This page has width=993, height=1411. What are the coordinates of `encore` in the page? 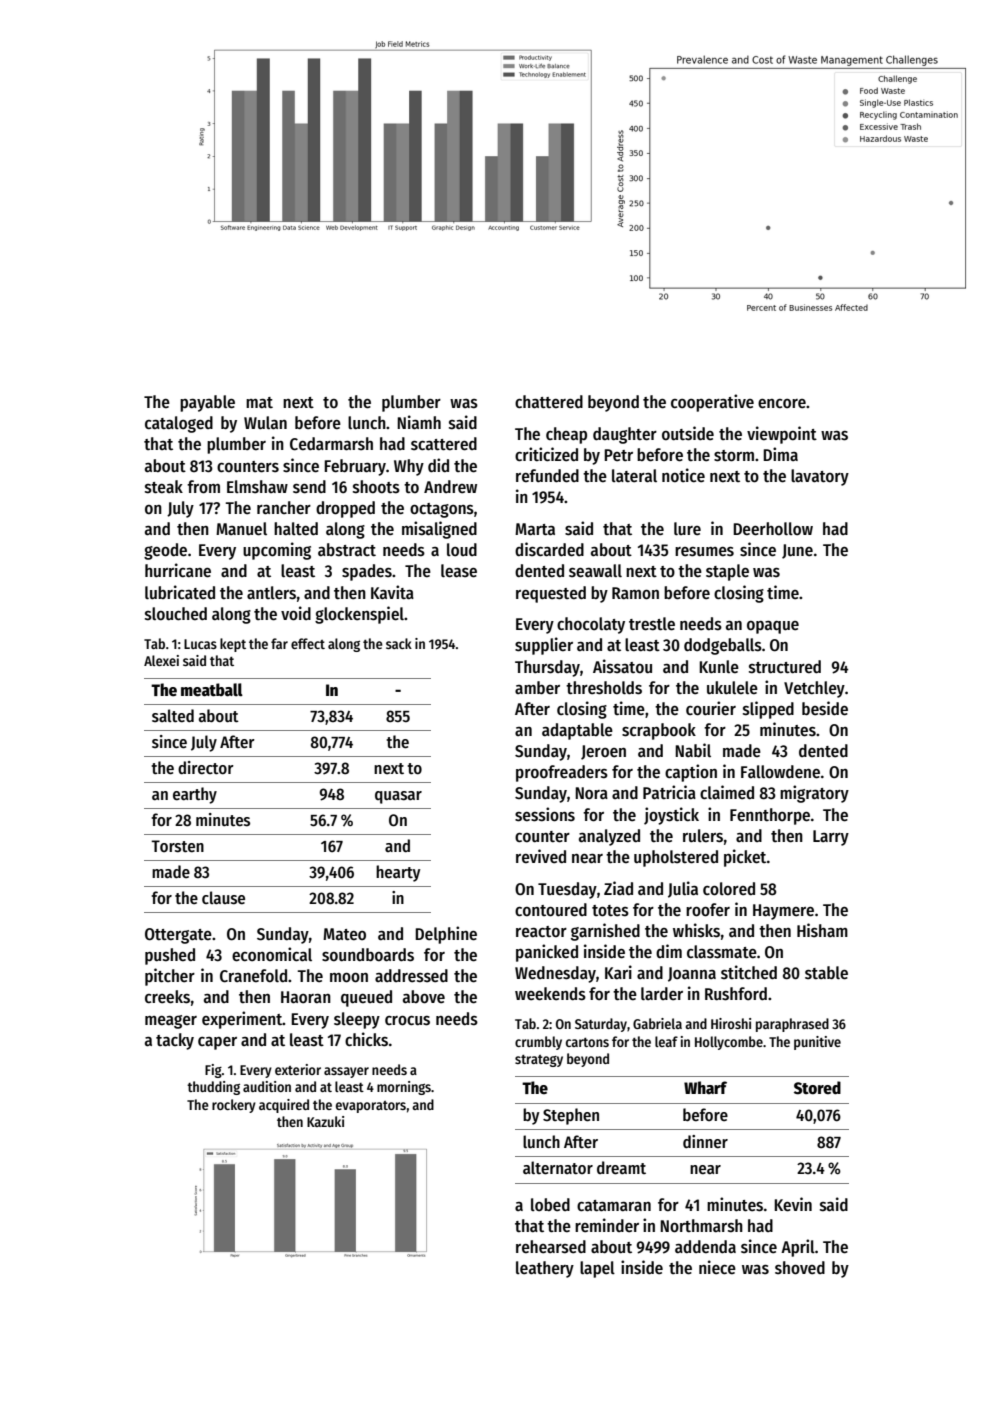 It's located at (782, 404).
